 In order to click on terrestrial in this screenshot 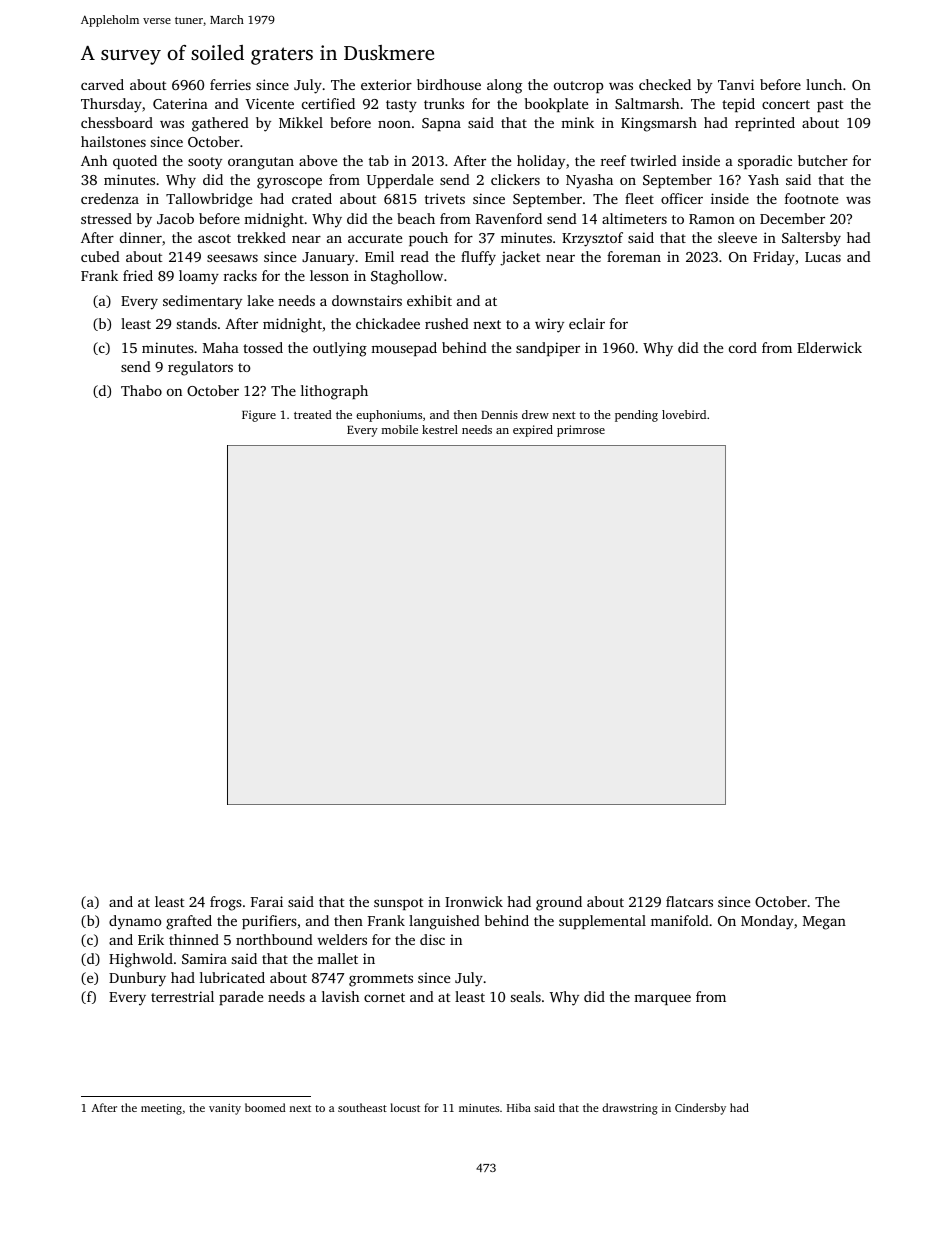, I will do `click(182, 996)`.
